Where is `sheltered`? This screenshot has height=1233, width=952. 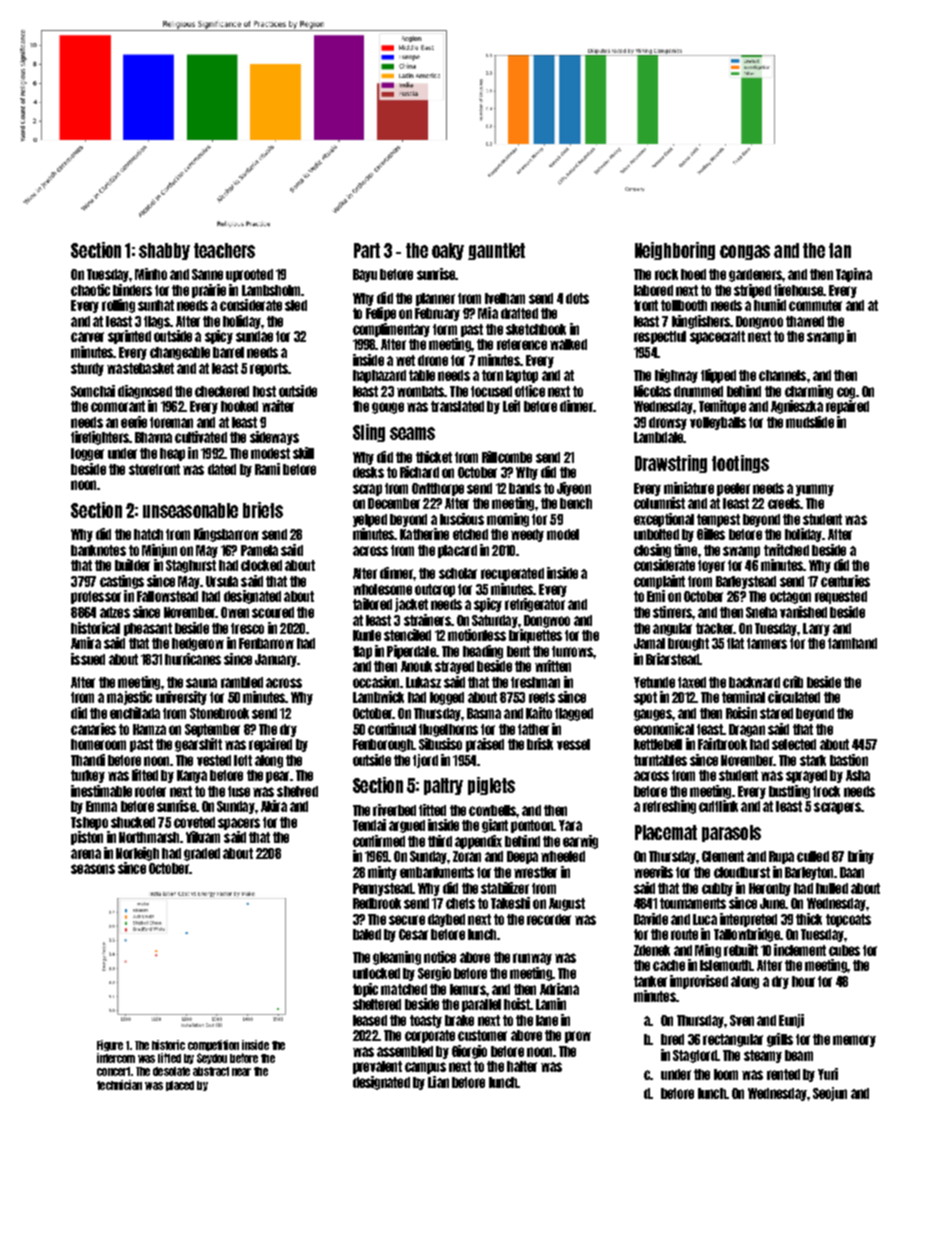 sheltered is located at coordinates (377, 1004).
